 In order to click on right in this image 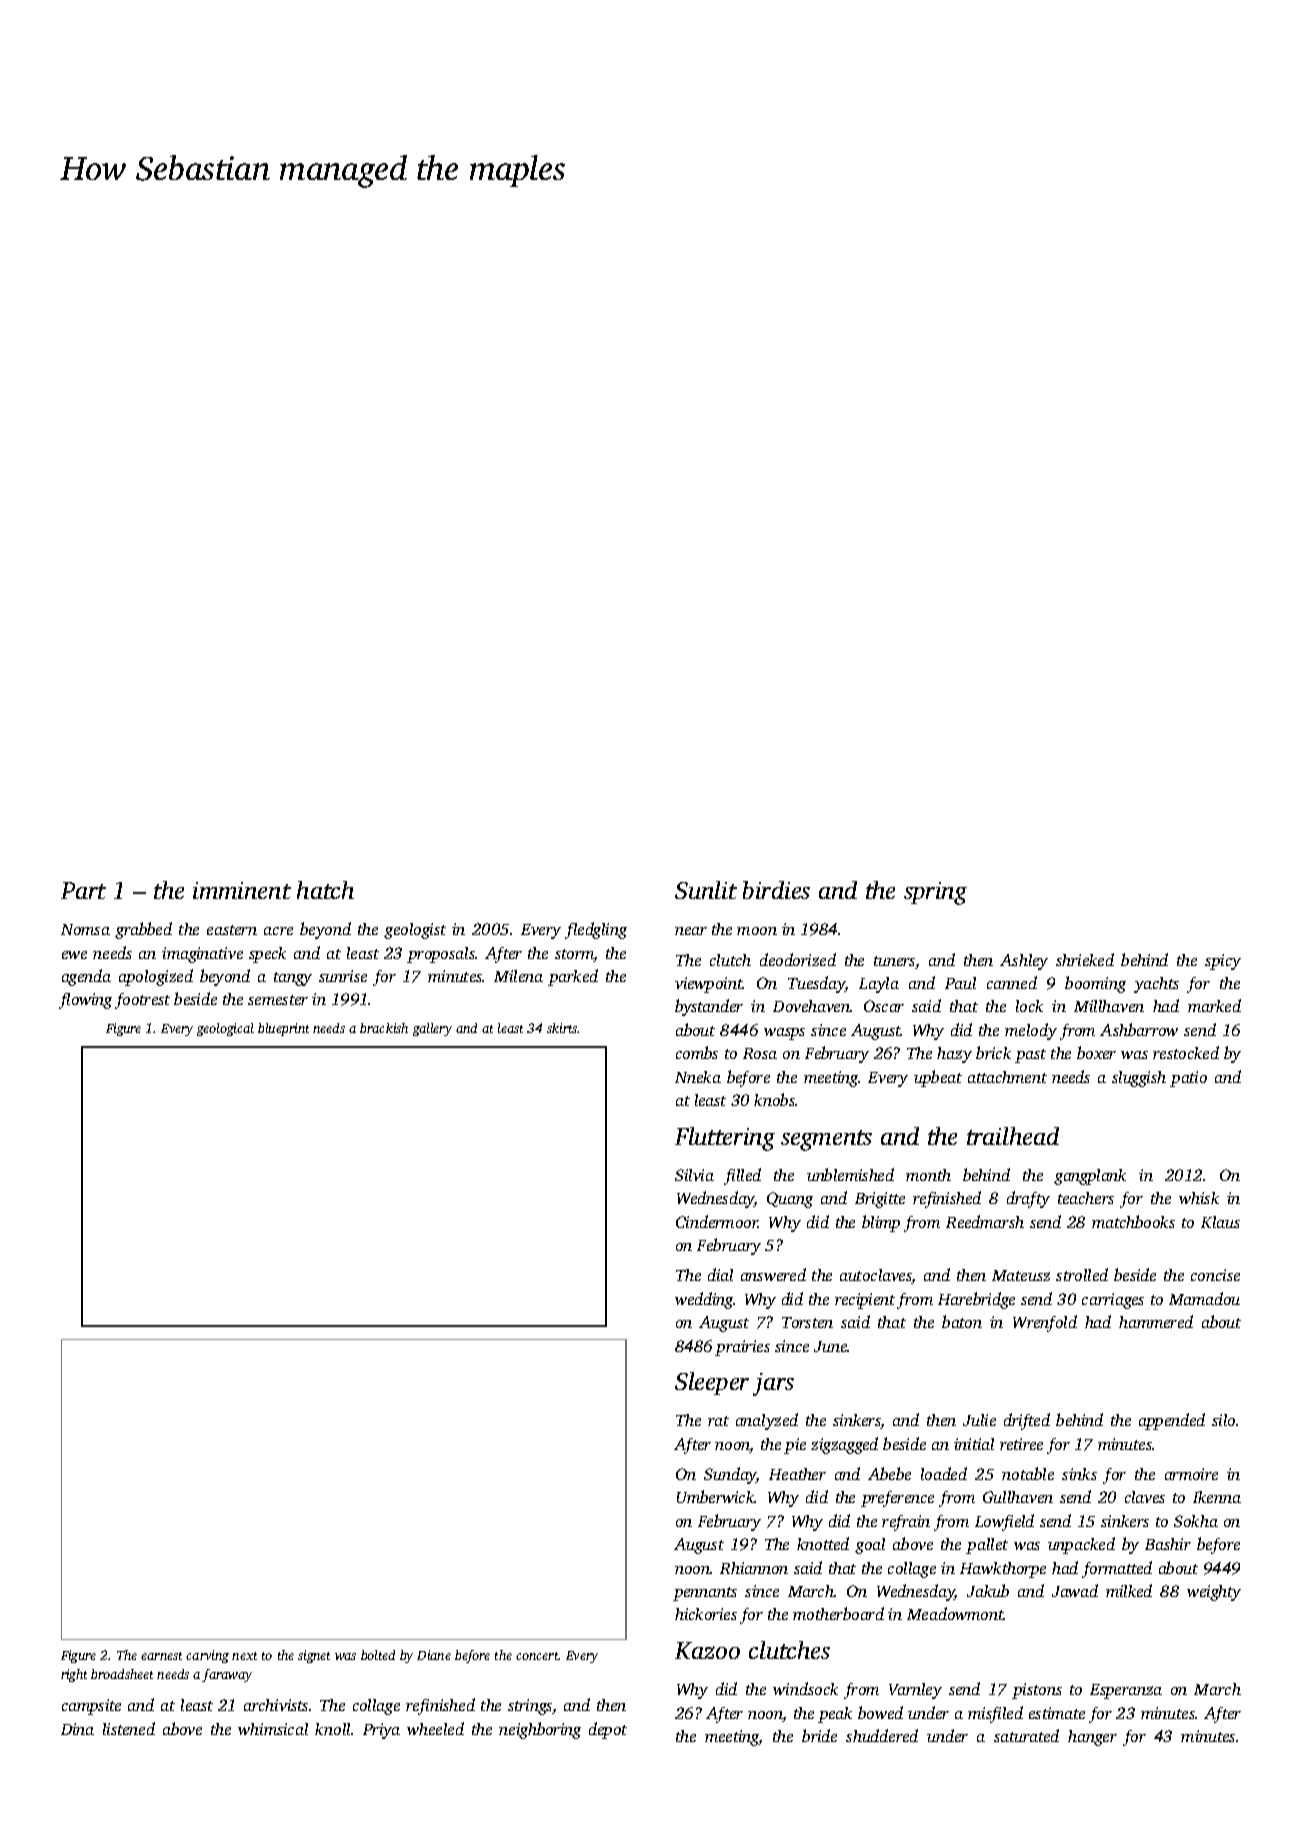, I will do `click(74, 1675)`.
